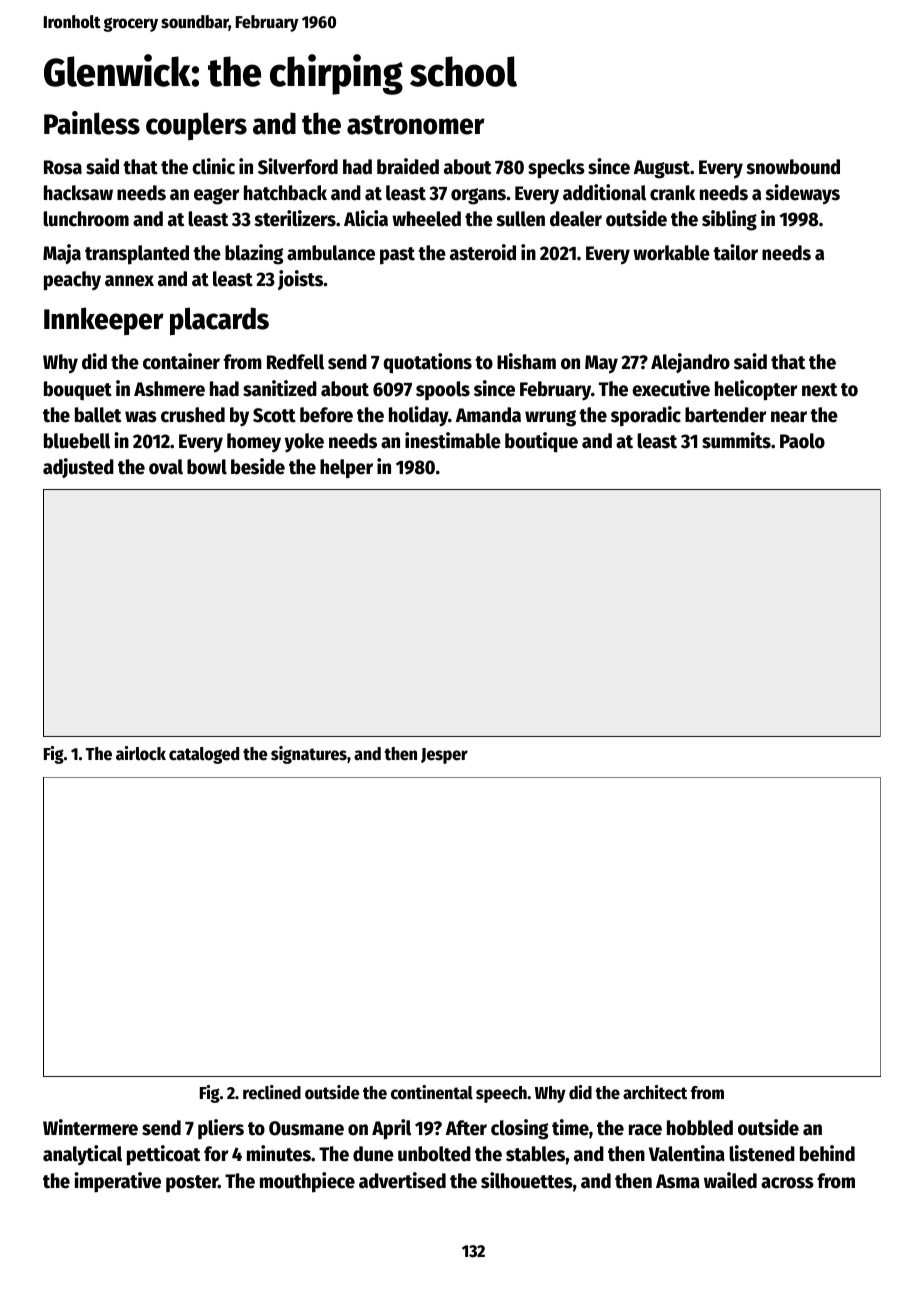  I want to click on beside, so click(258, 466).
